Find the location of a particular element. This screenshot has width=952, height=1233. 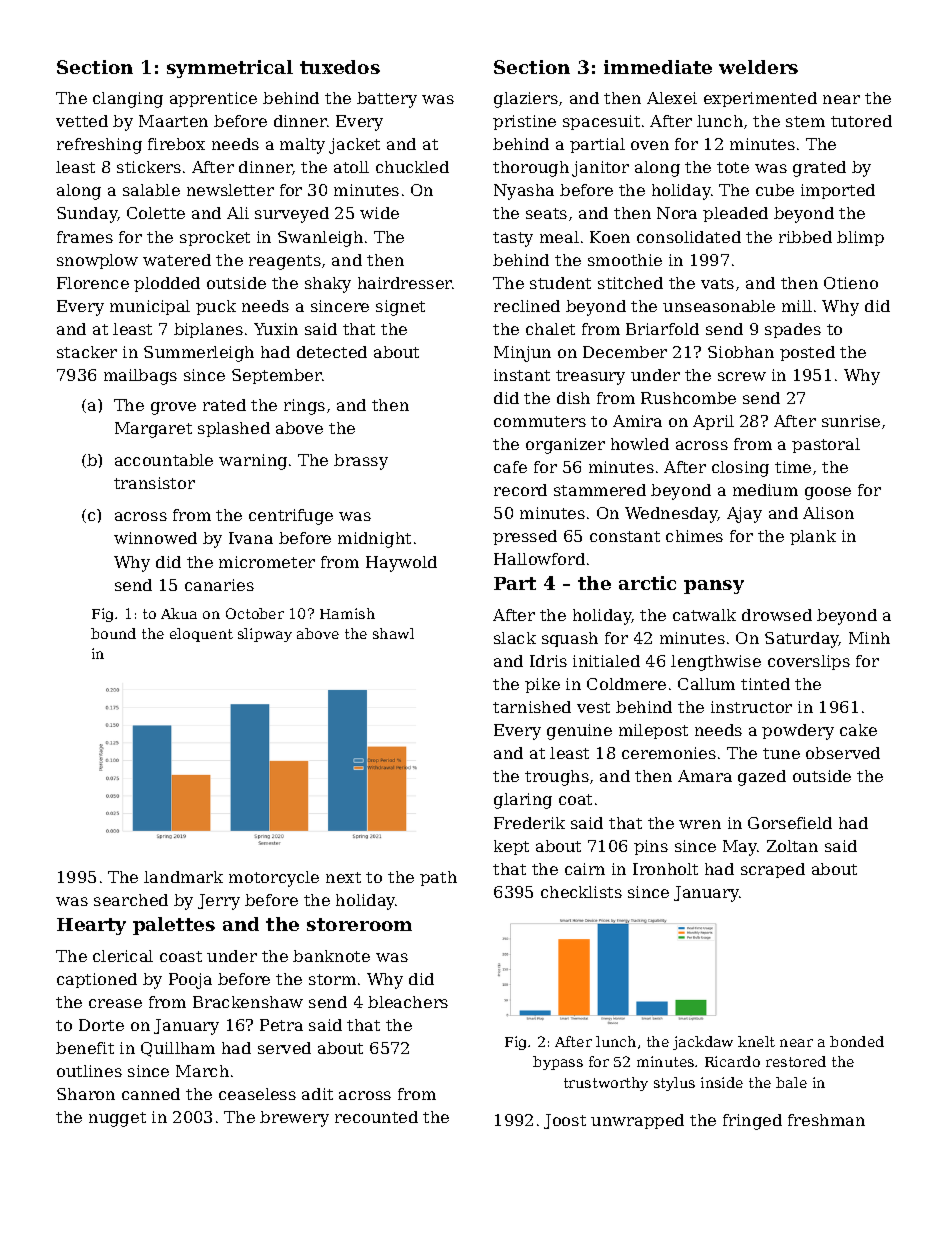

welders is located at coordinates (758, 67).
